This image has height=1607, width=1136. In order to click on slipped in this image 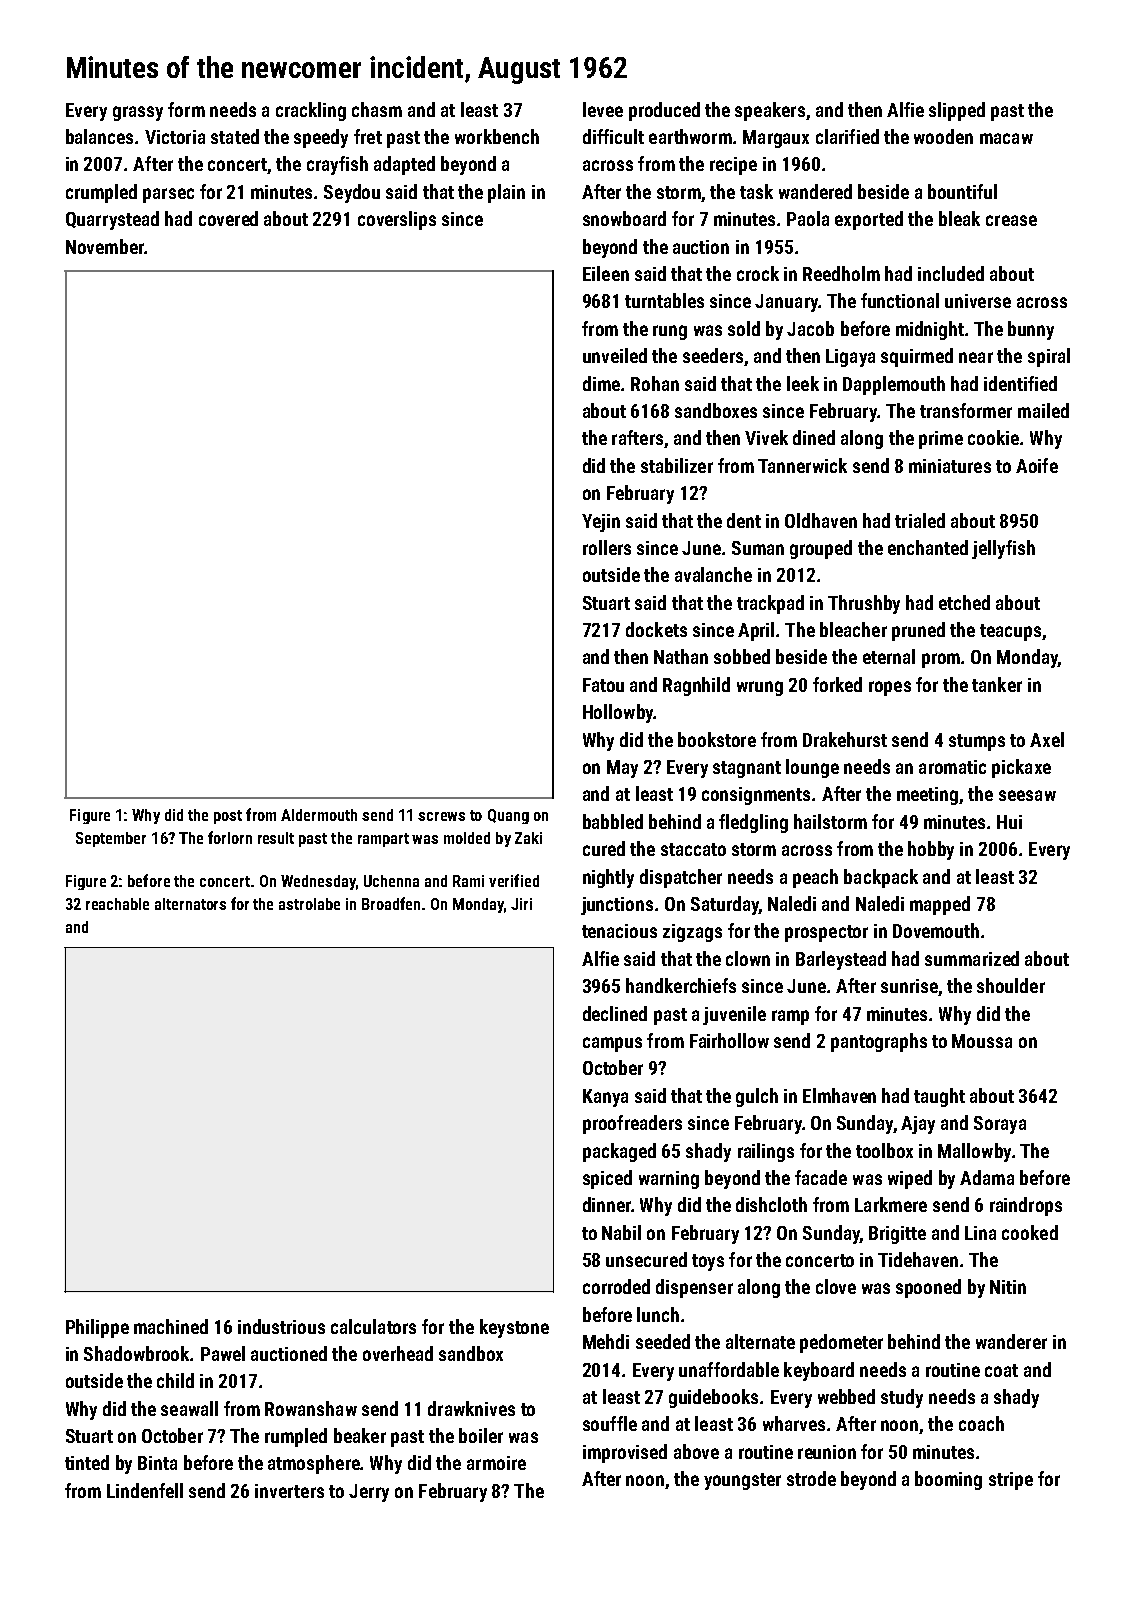, I will do `click(957, 111)`.
